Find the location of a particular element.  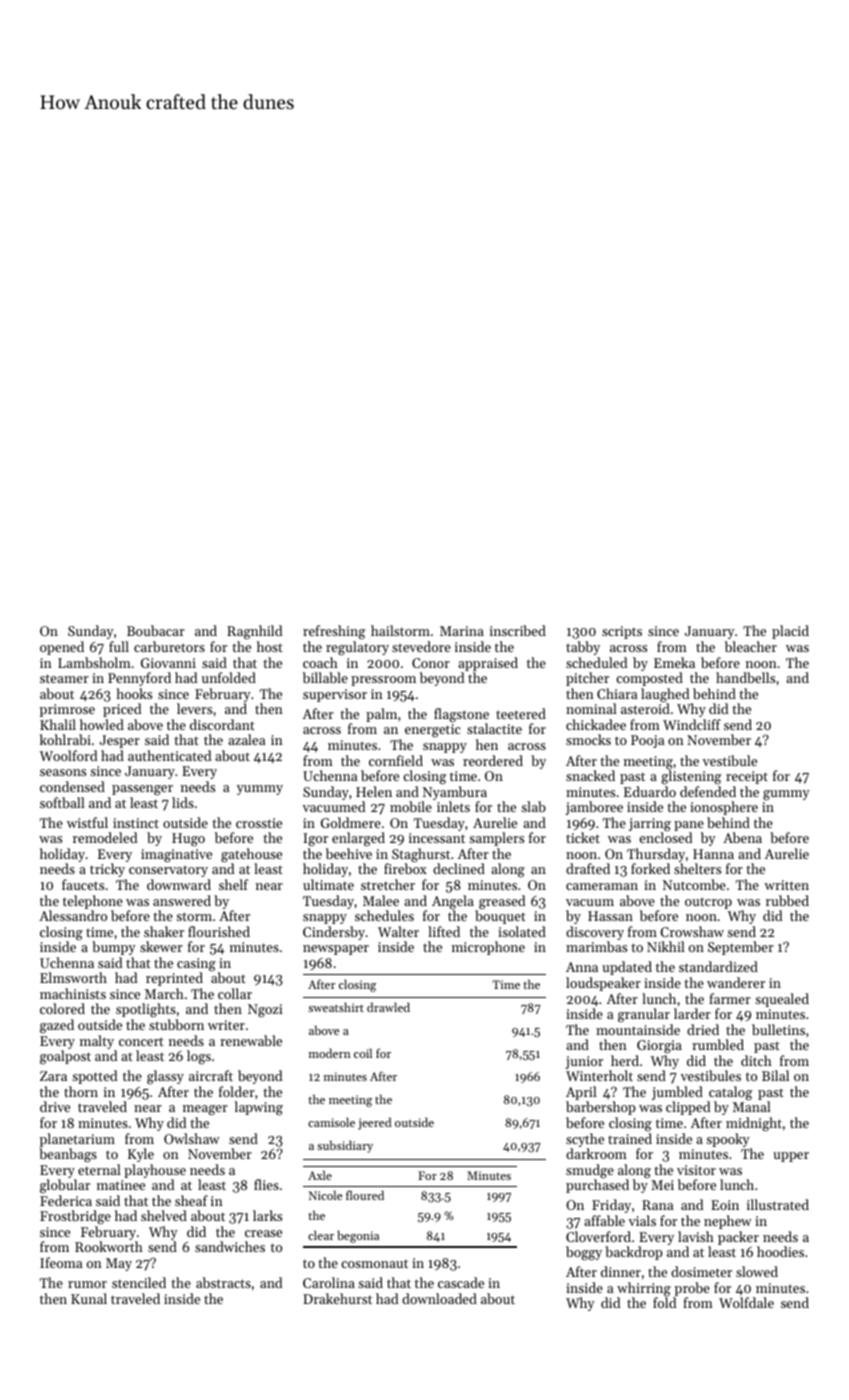

gummy is located at coordinates (786, 795).
